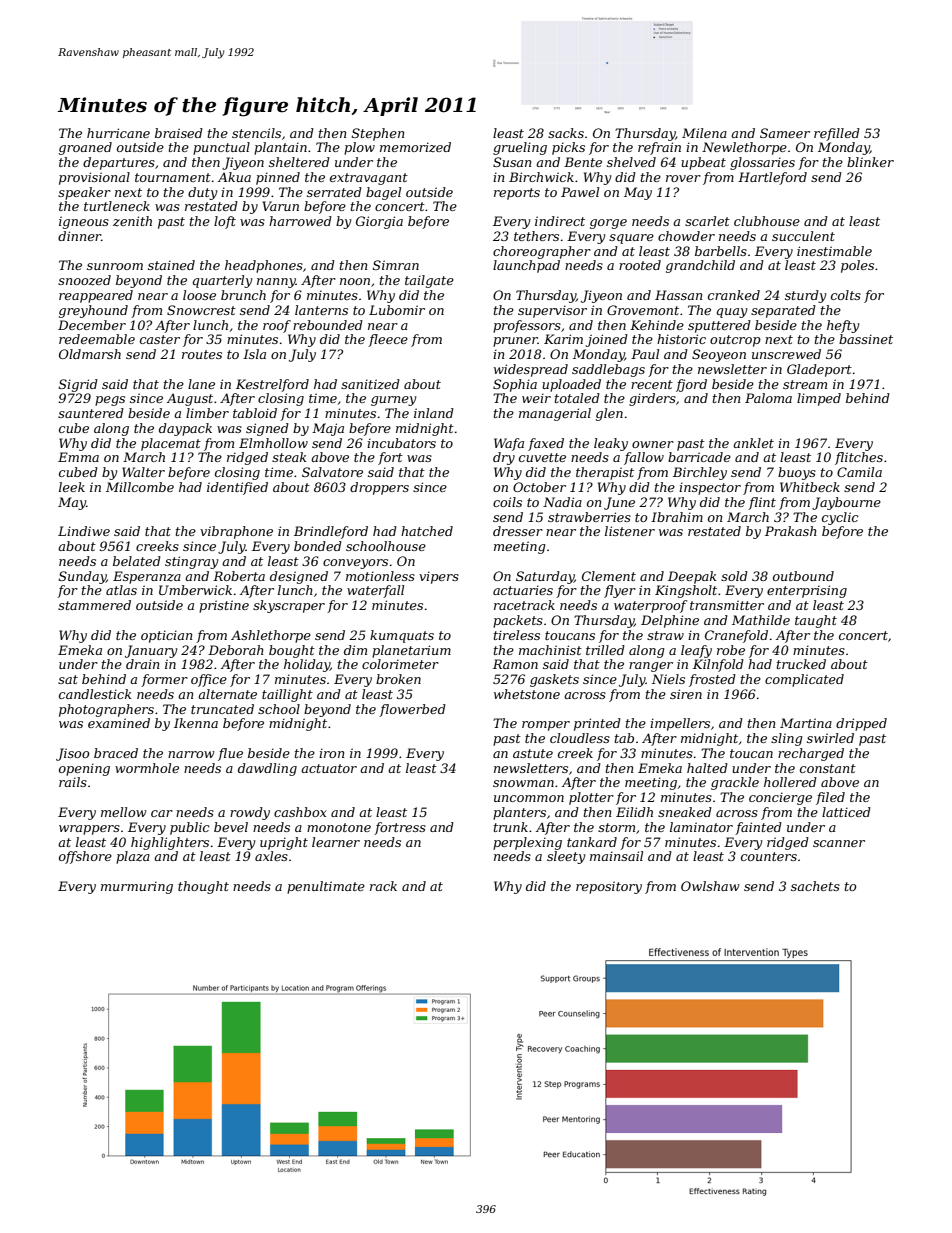  Describe the element at coordinates (132, 221) in the screenshot. I see `zenith` at that location.
